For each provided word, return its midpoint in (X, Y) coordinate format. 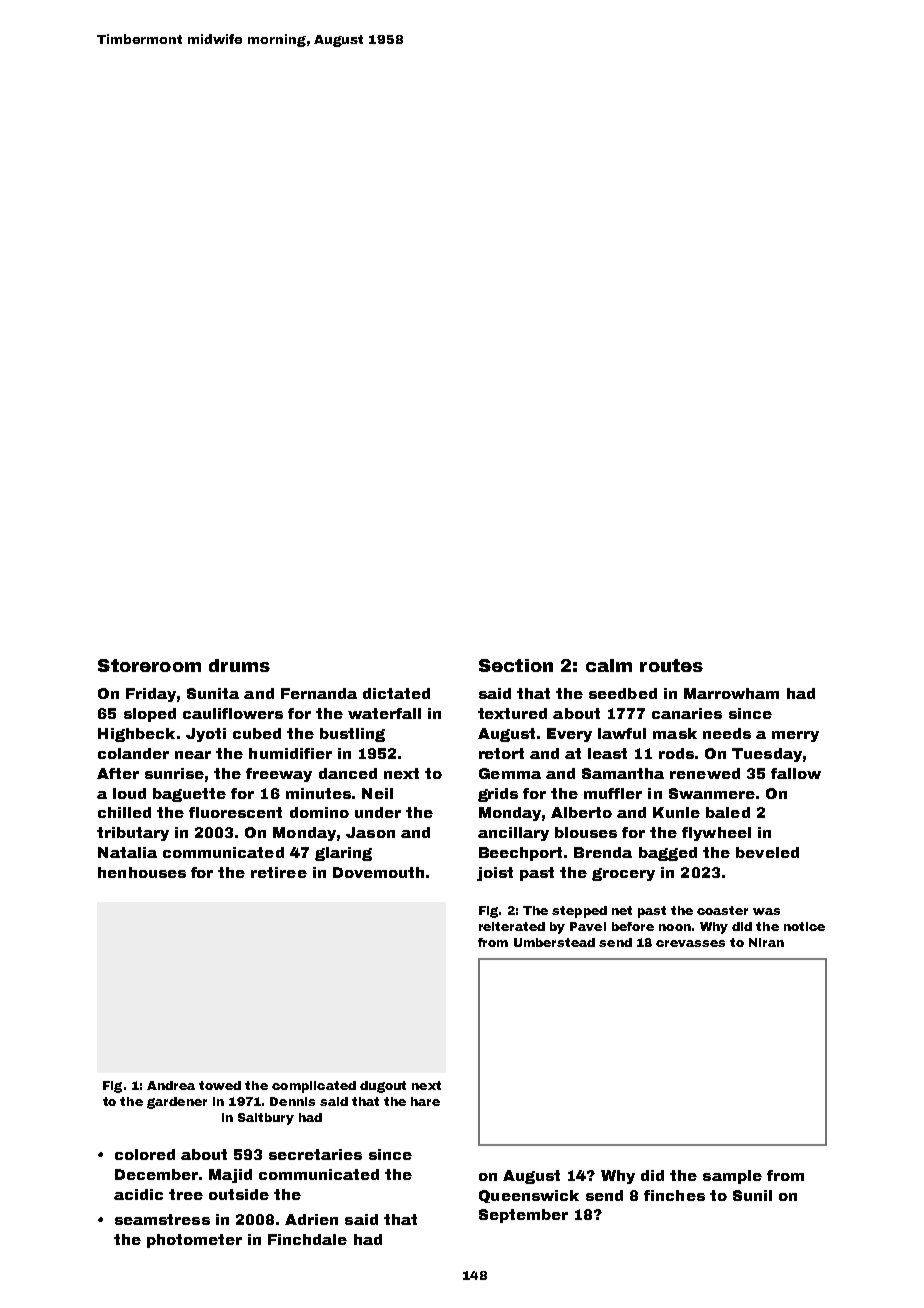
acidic (138, 1194)
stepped (579, 912)
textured (512, 713)
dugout (383, 1087)
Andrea (171, 1085)
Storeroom (149, 665)
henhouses (142, 872)
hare (425, 1101)
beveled (767, 852)
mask (675, 733)
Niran (766, 942)
